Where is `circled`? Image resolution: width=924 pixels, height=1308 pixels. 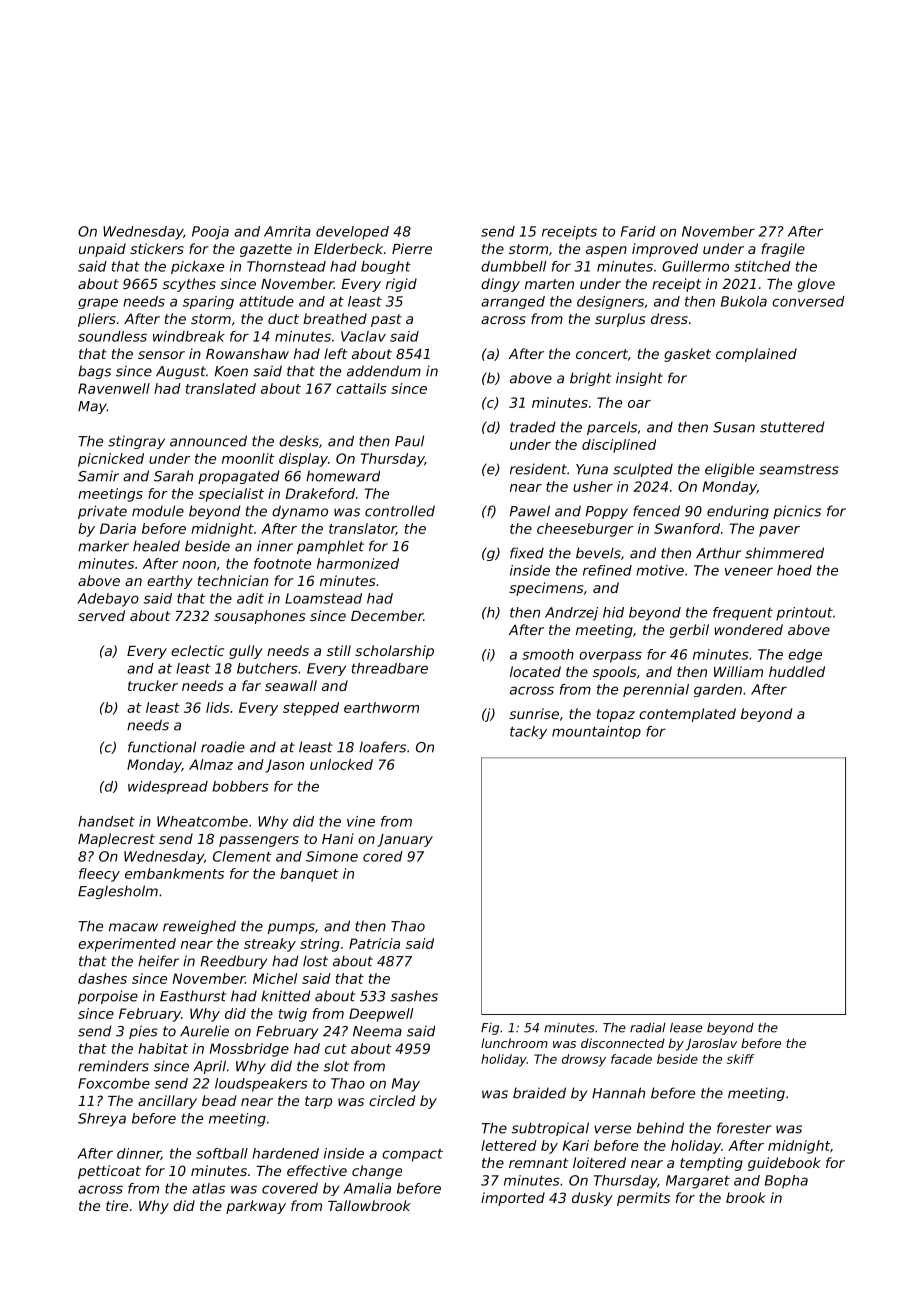 circled is located at coordinates (392, 1100).
